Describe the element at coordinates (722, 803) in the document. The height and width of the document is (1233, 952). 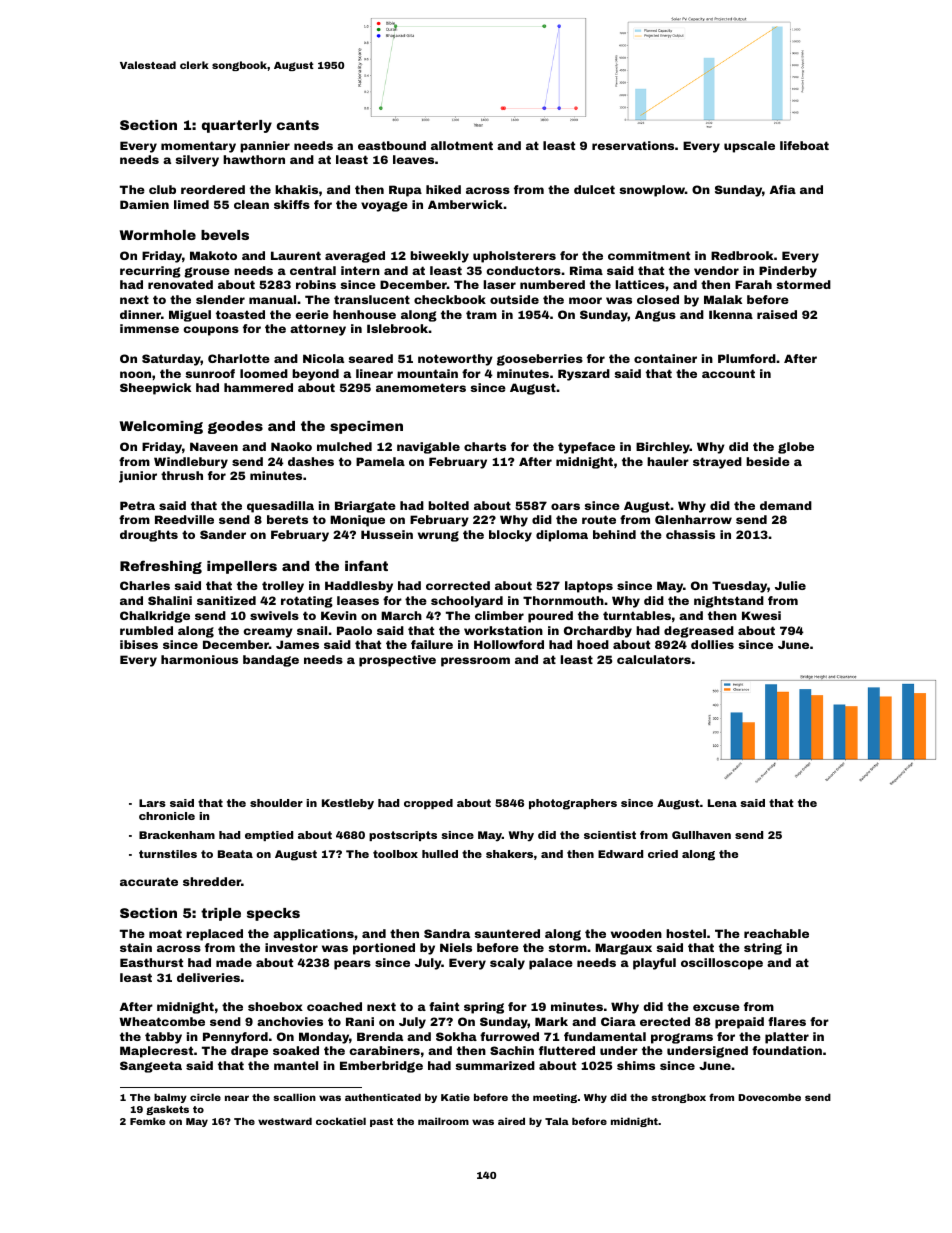
I see `Lena` at that location.
